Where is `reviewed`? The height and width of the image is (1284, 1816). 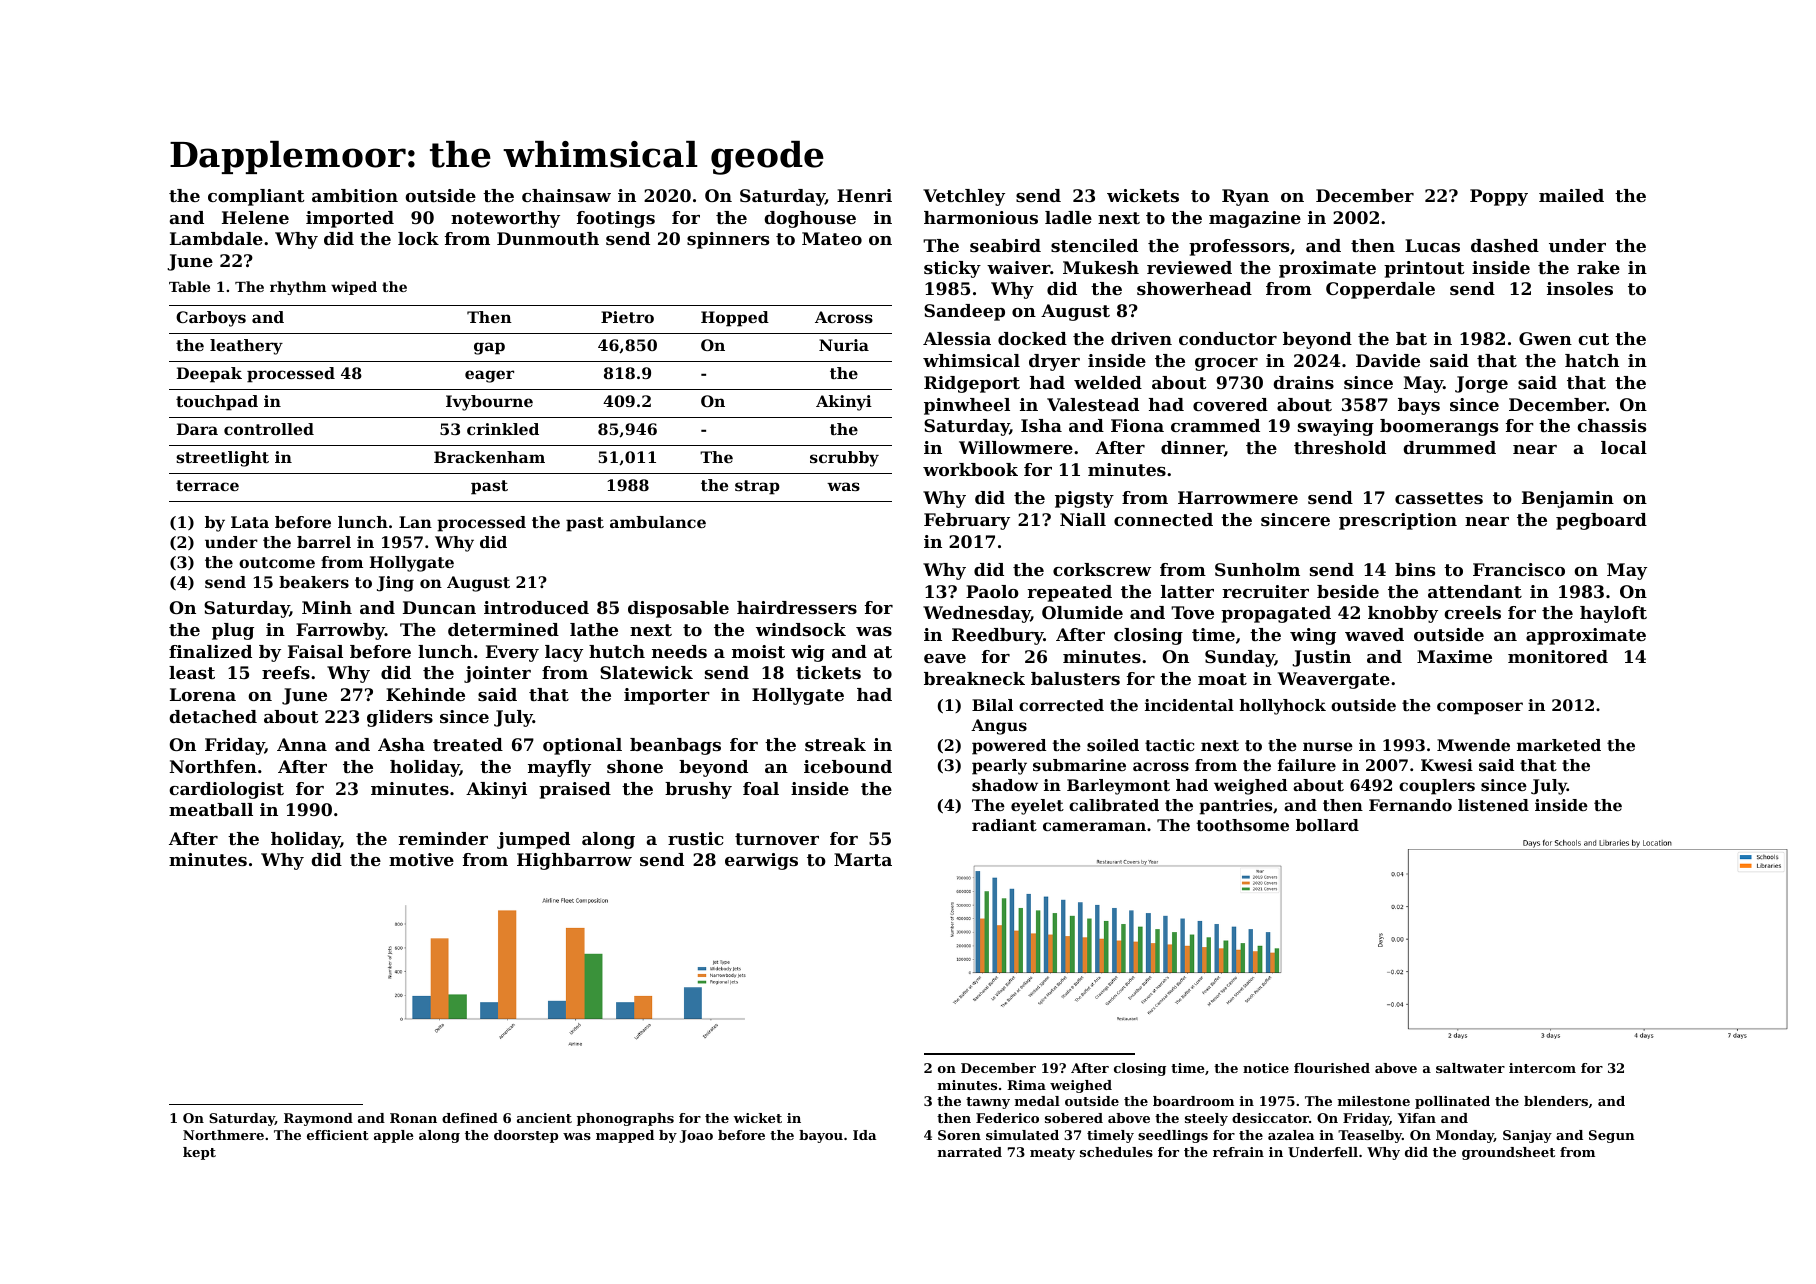
reviewed is located at coordinates (1189, 267).
